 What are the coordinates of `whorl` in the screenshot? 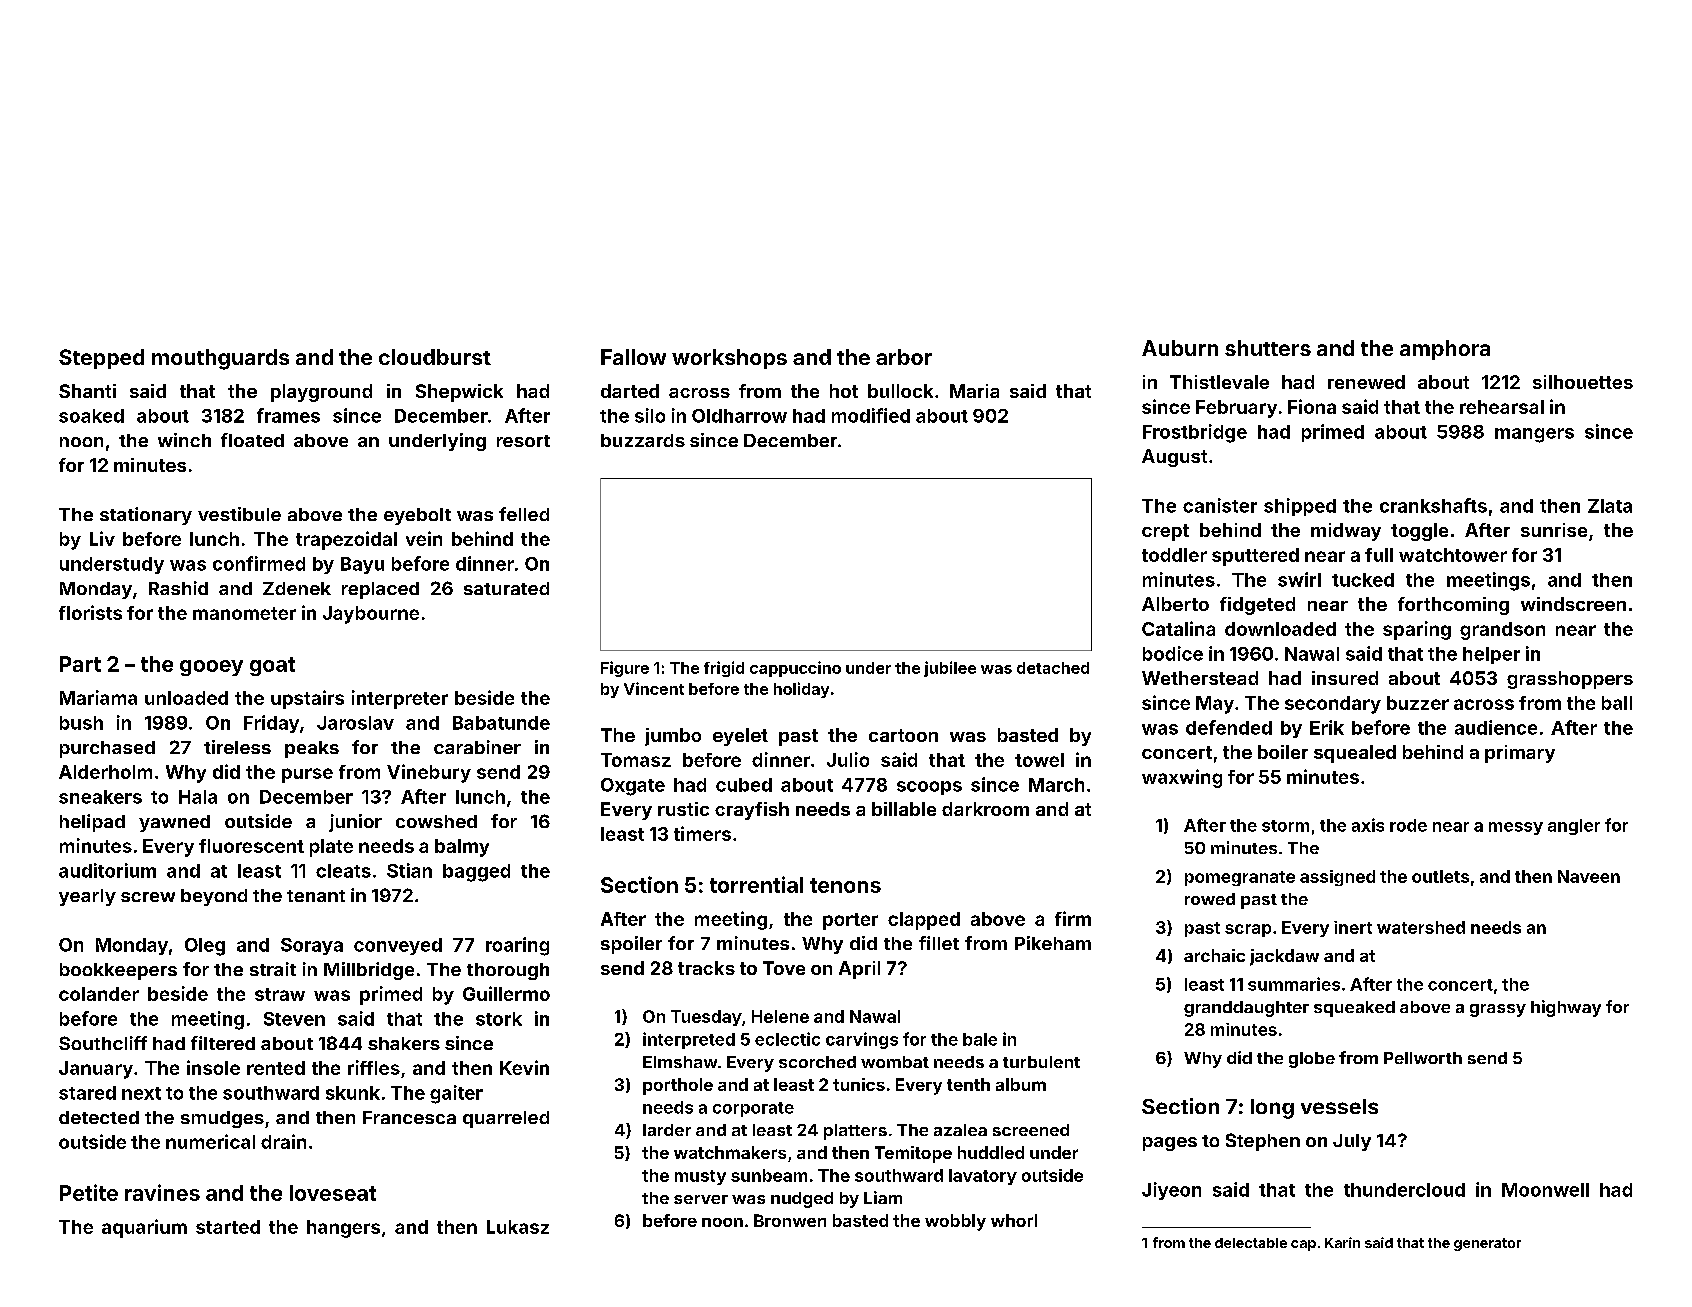 It's located at (1014, 1220).
